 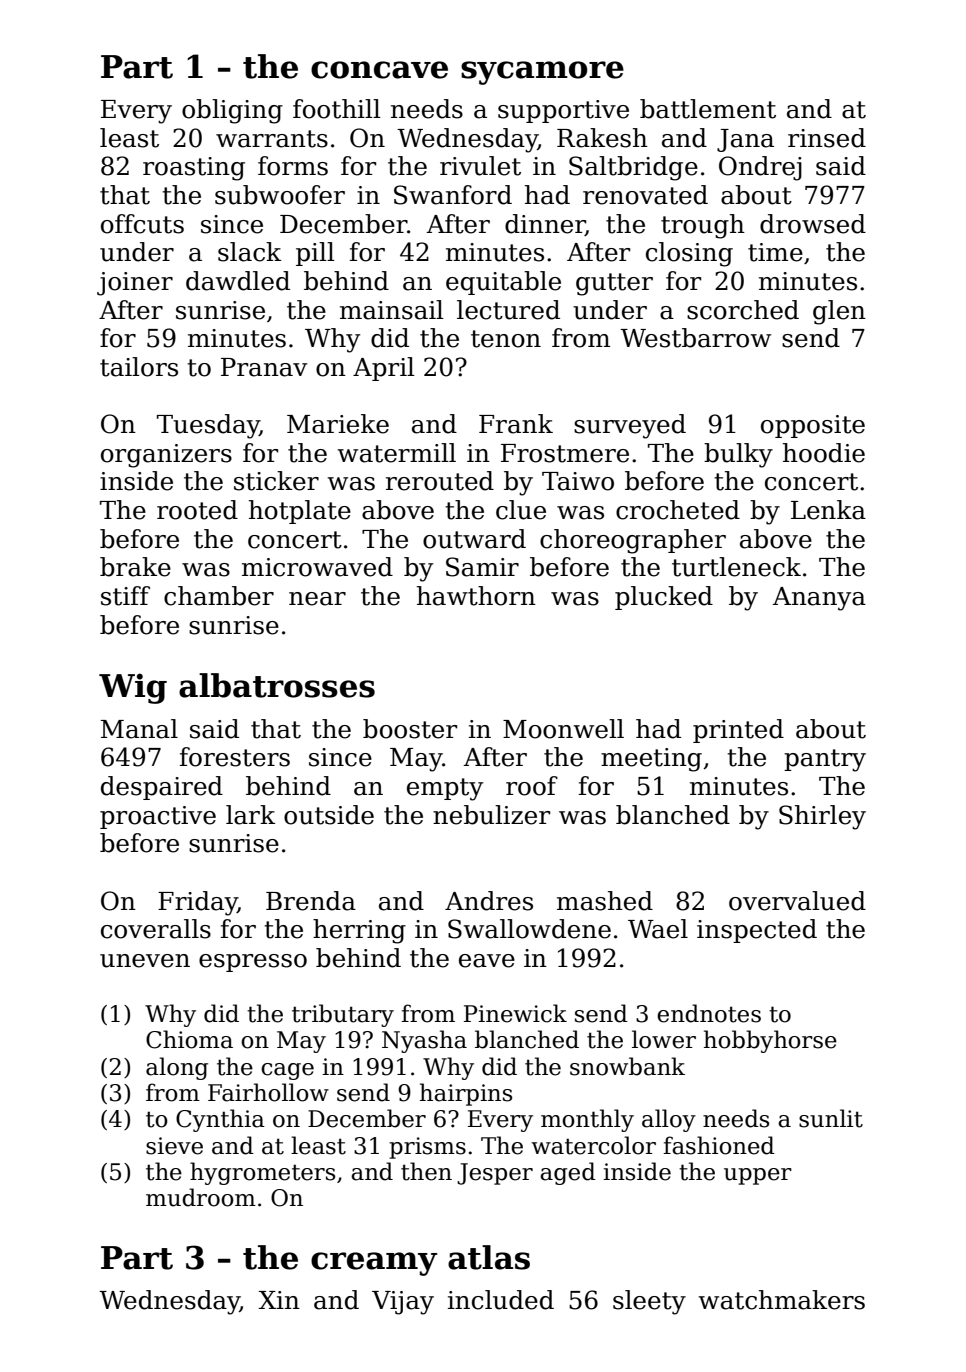 I want to click on Xin, so click(x=279, y=1300).
